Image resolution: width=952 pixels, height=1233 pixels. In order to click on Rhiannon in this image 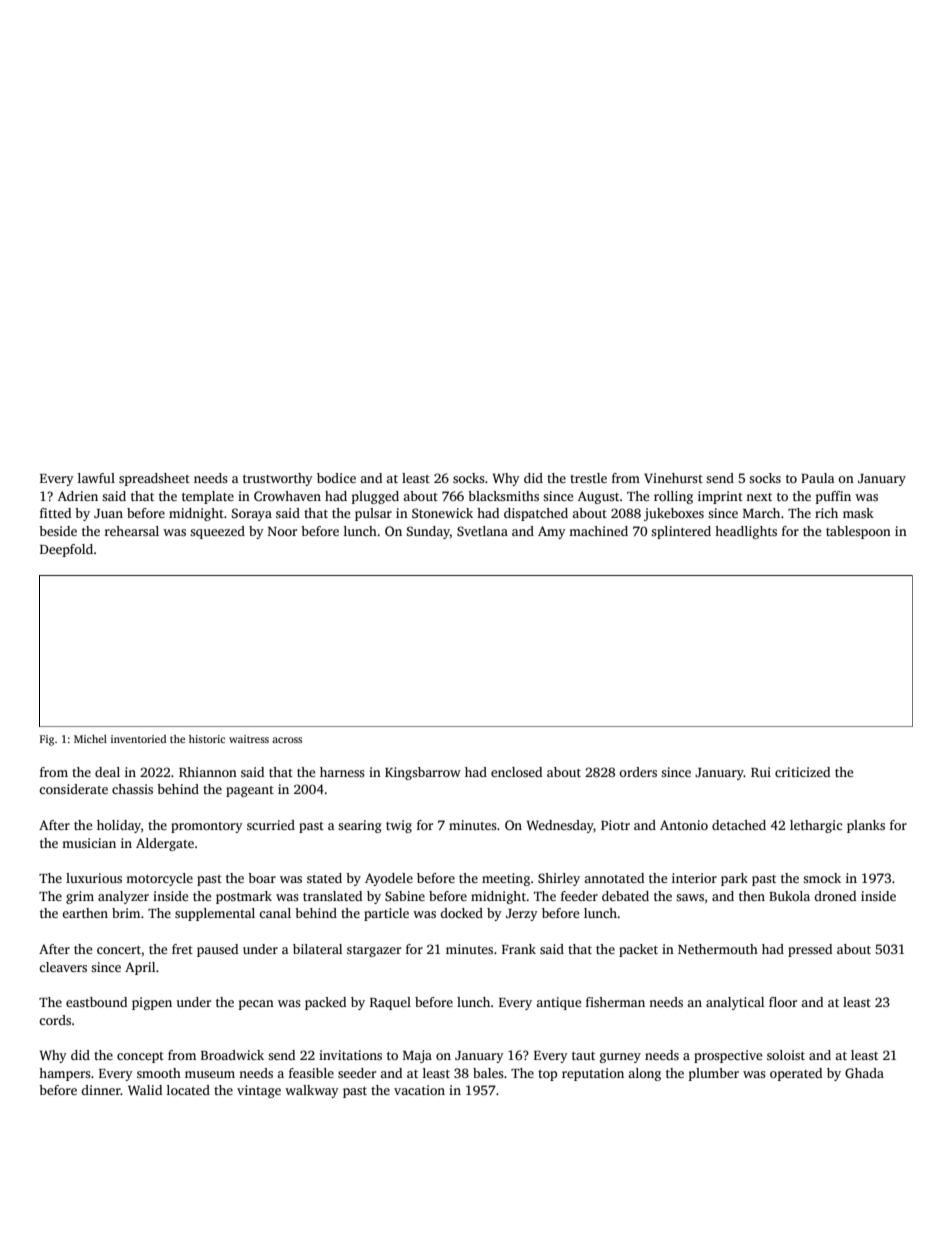, I will do `click(208, 772)`.
